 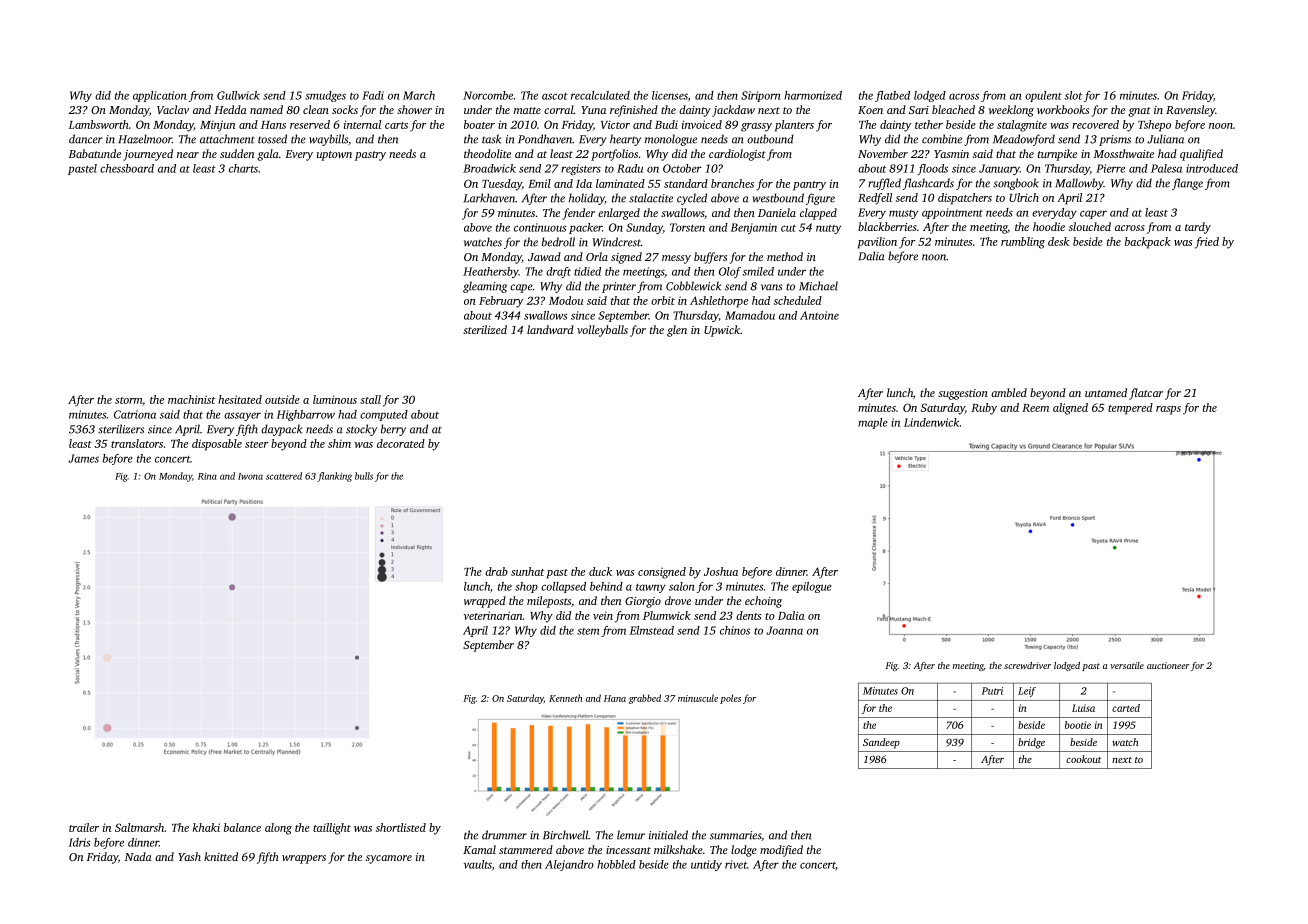 I want to click on rasps, so click(x=1168, y=410).
